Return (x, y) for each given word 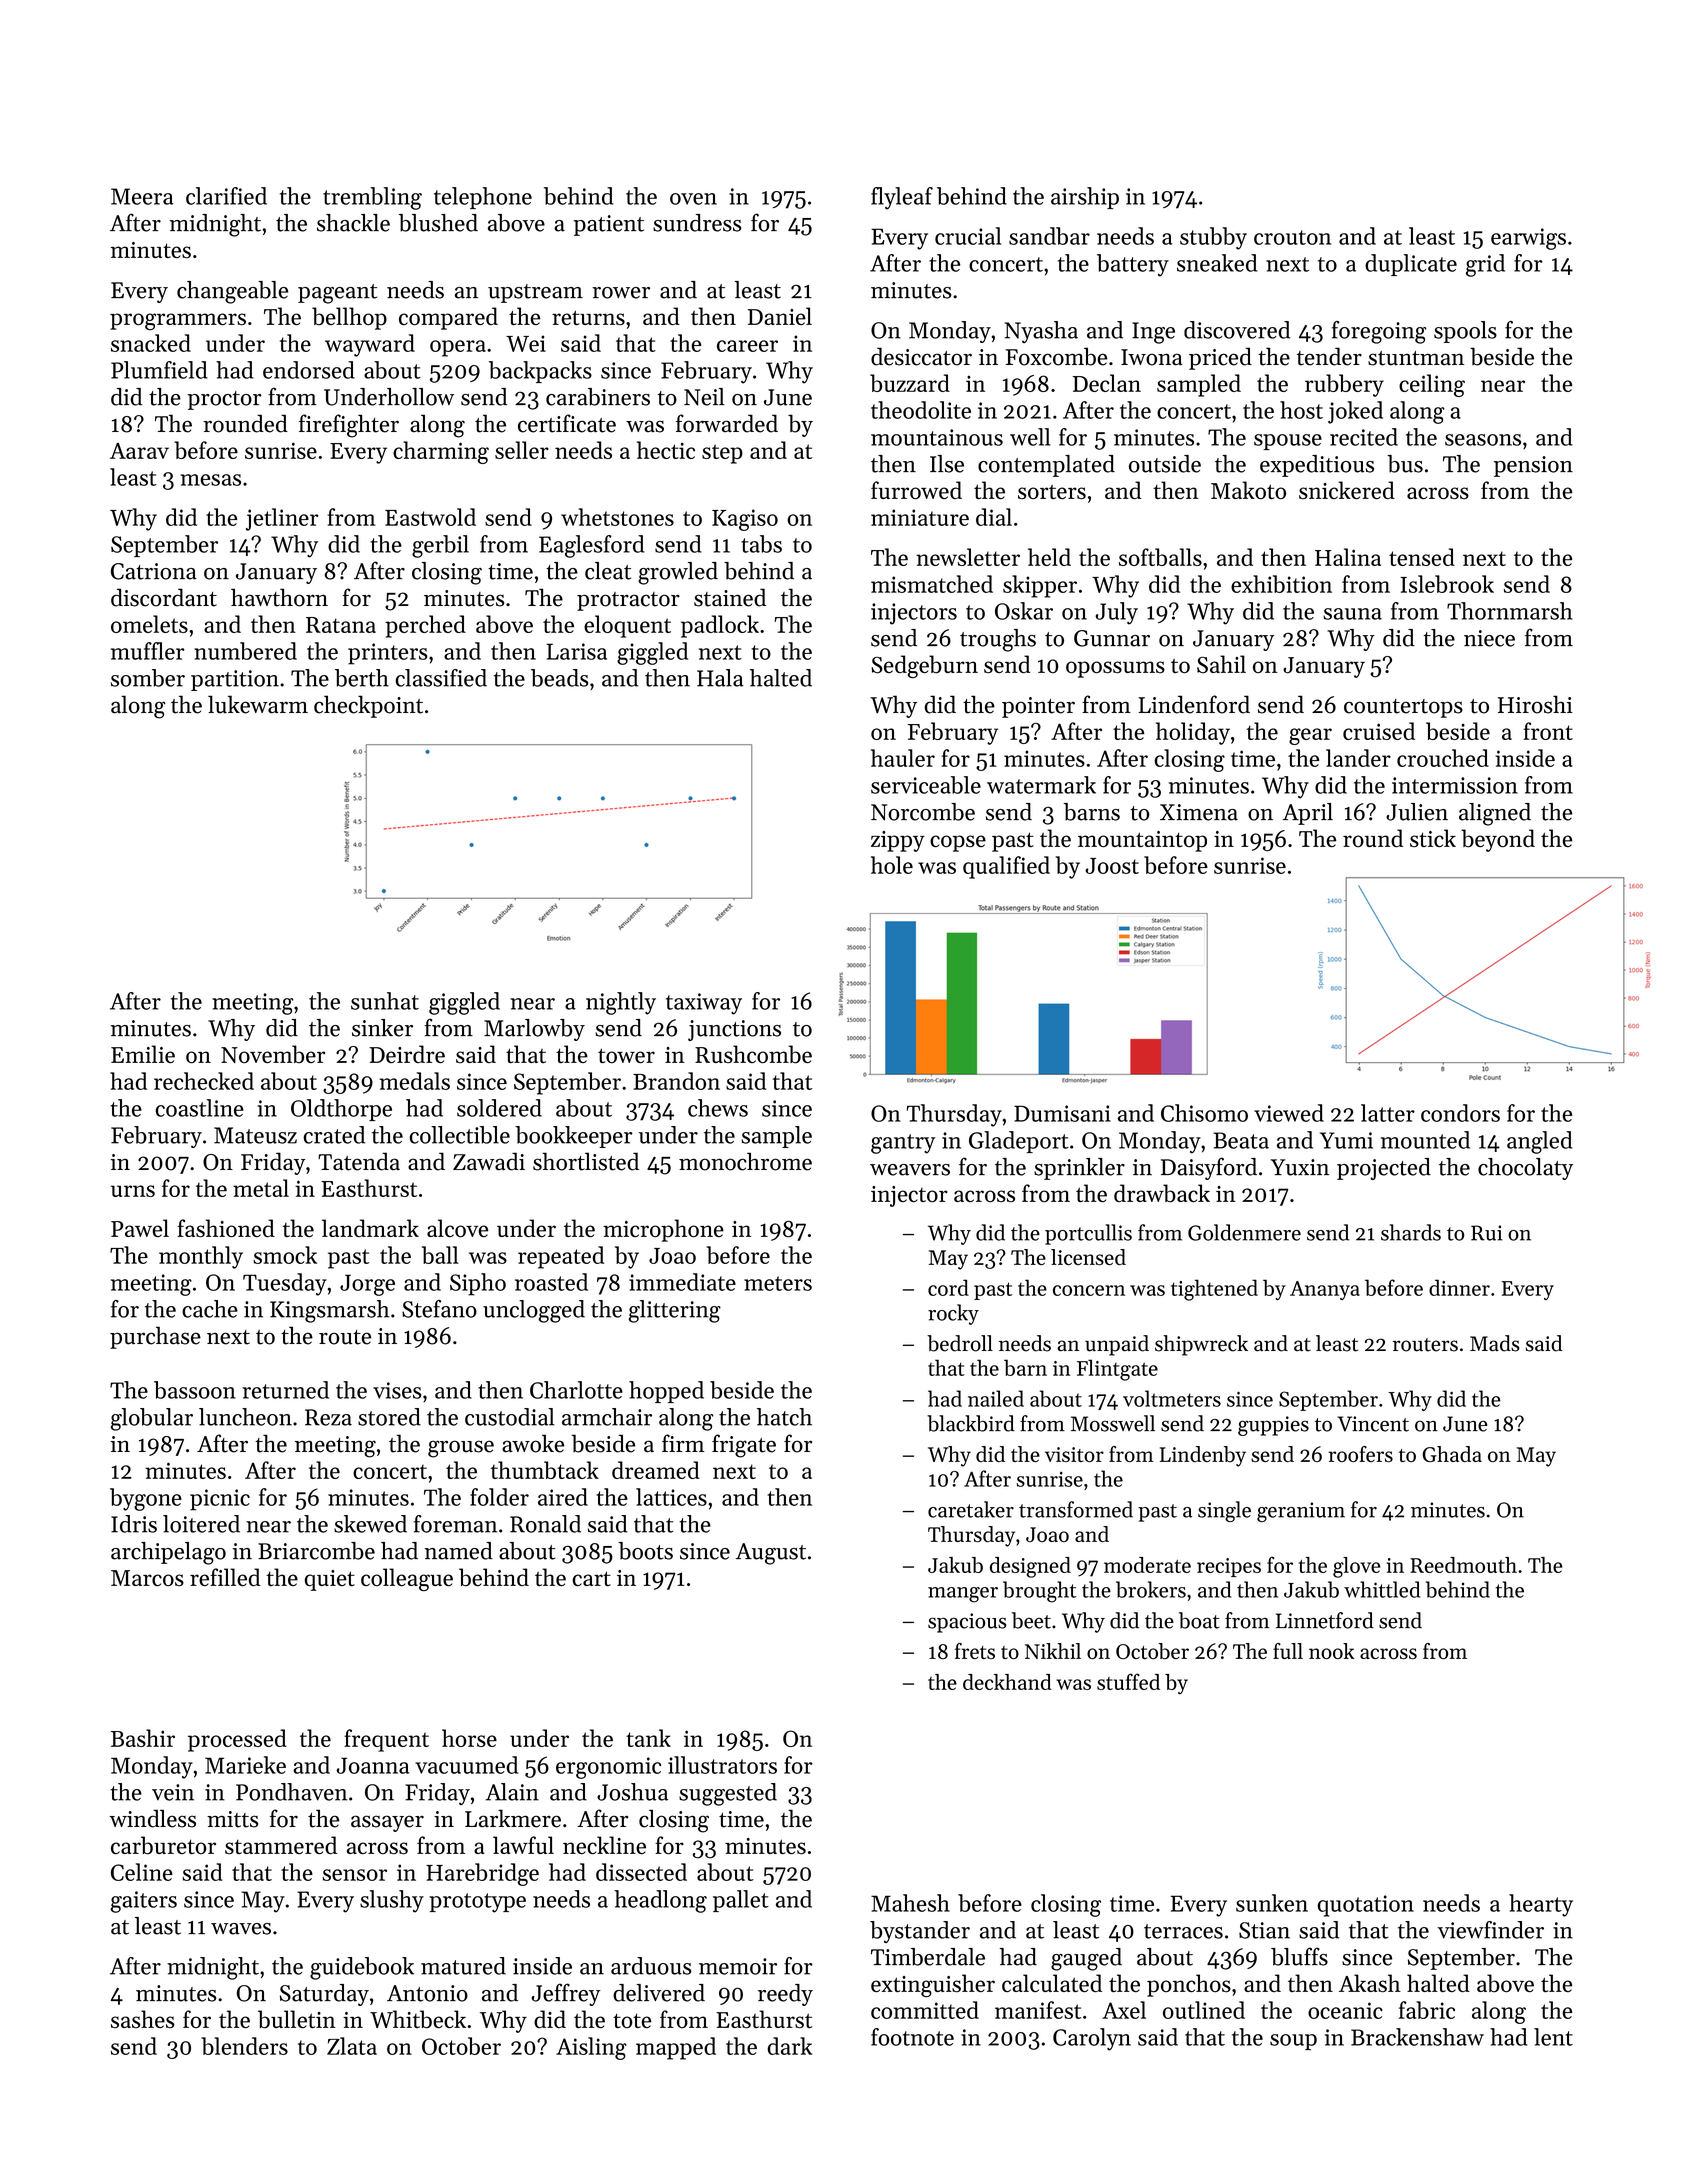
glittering (675, 1311)
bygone (146, 1499)
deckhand (1007, 1682)
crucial (968, 236)
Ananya (1325, 1290)
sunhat (385, 1001)
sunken (1272, 1903)
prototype (477, 1903)
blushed (438, 223)
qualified (1006, 867)
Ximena (1199, 812)
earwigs (1528, 239)
